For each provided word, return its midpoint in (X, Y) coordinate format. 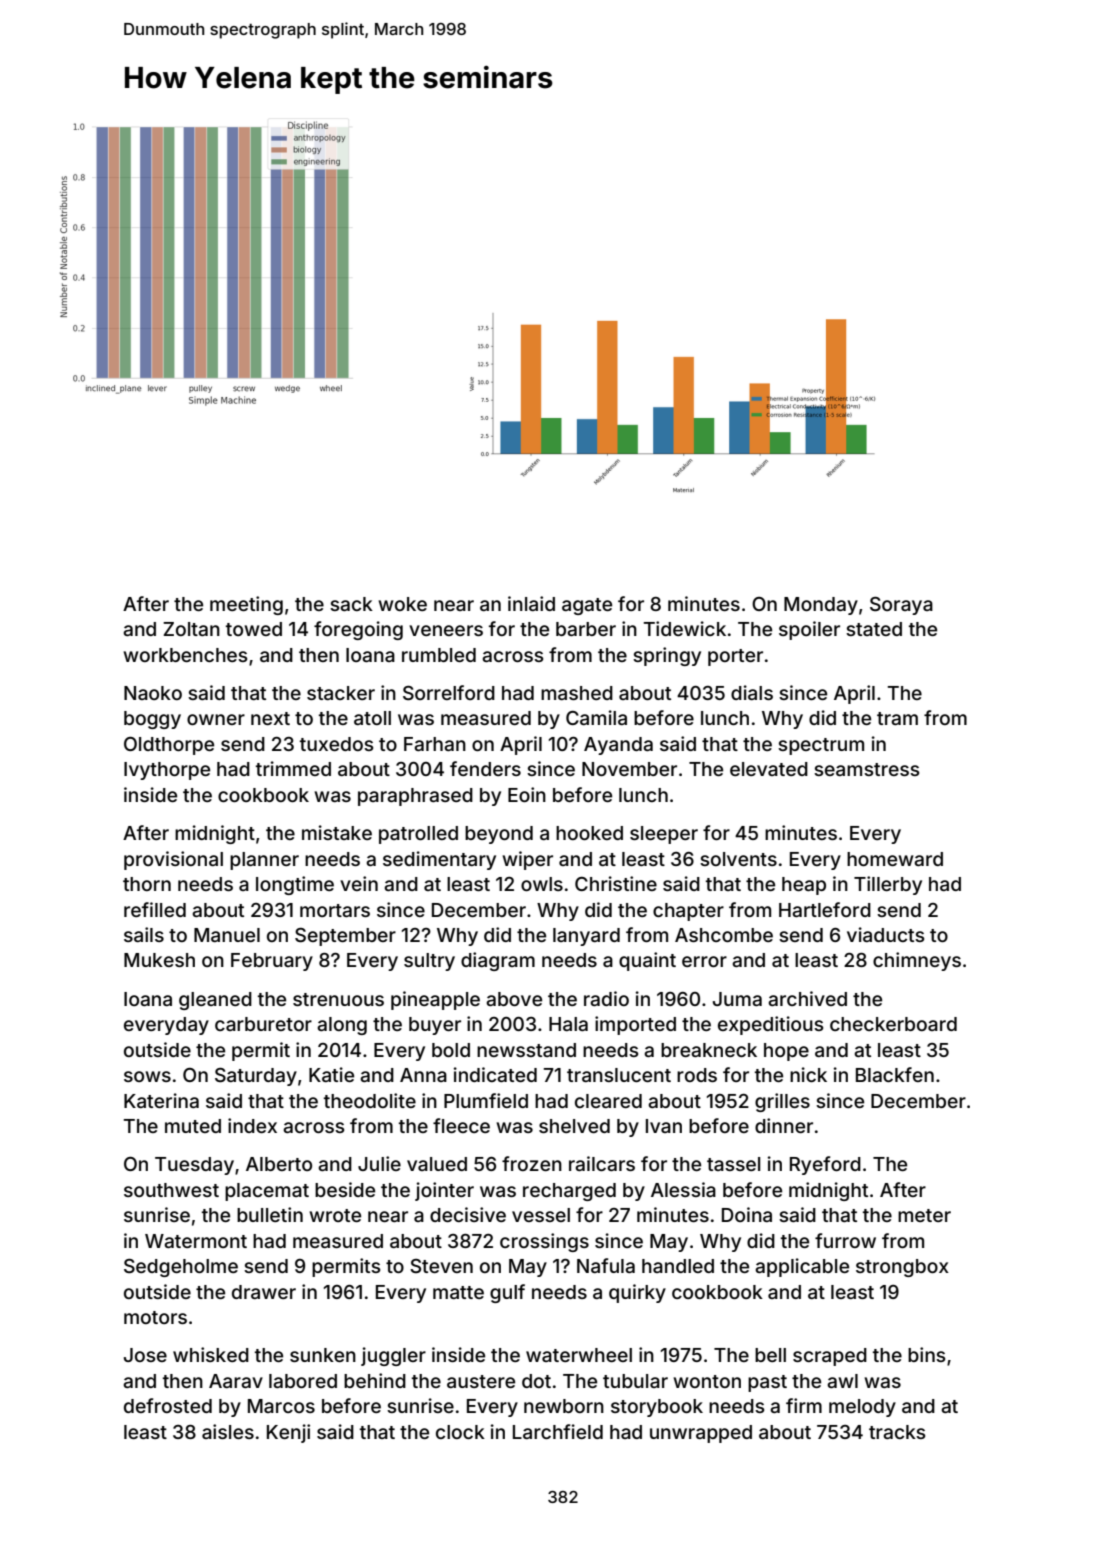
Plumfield (486, 1100)
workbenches (185, 655)
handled (678, 1266)
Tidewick (684, 628)
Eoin (527, 794)
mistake (337, 832)
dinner (784, 1125)
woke (402, 604)
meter (924, 1215)
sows (147, 1076)
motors (155, 1317)
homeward (895, 859)
